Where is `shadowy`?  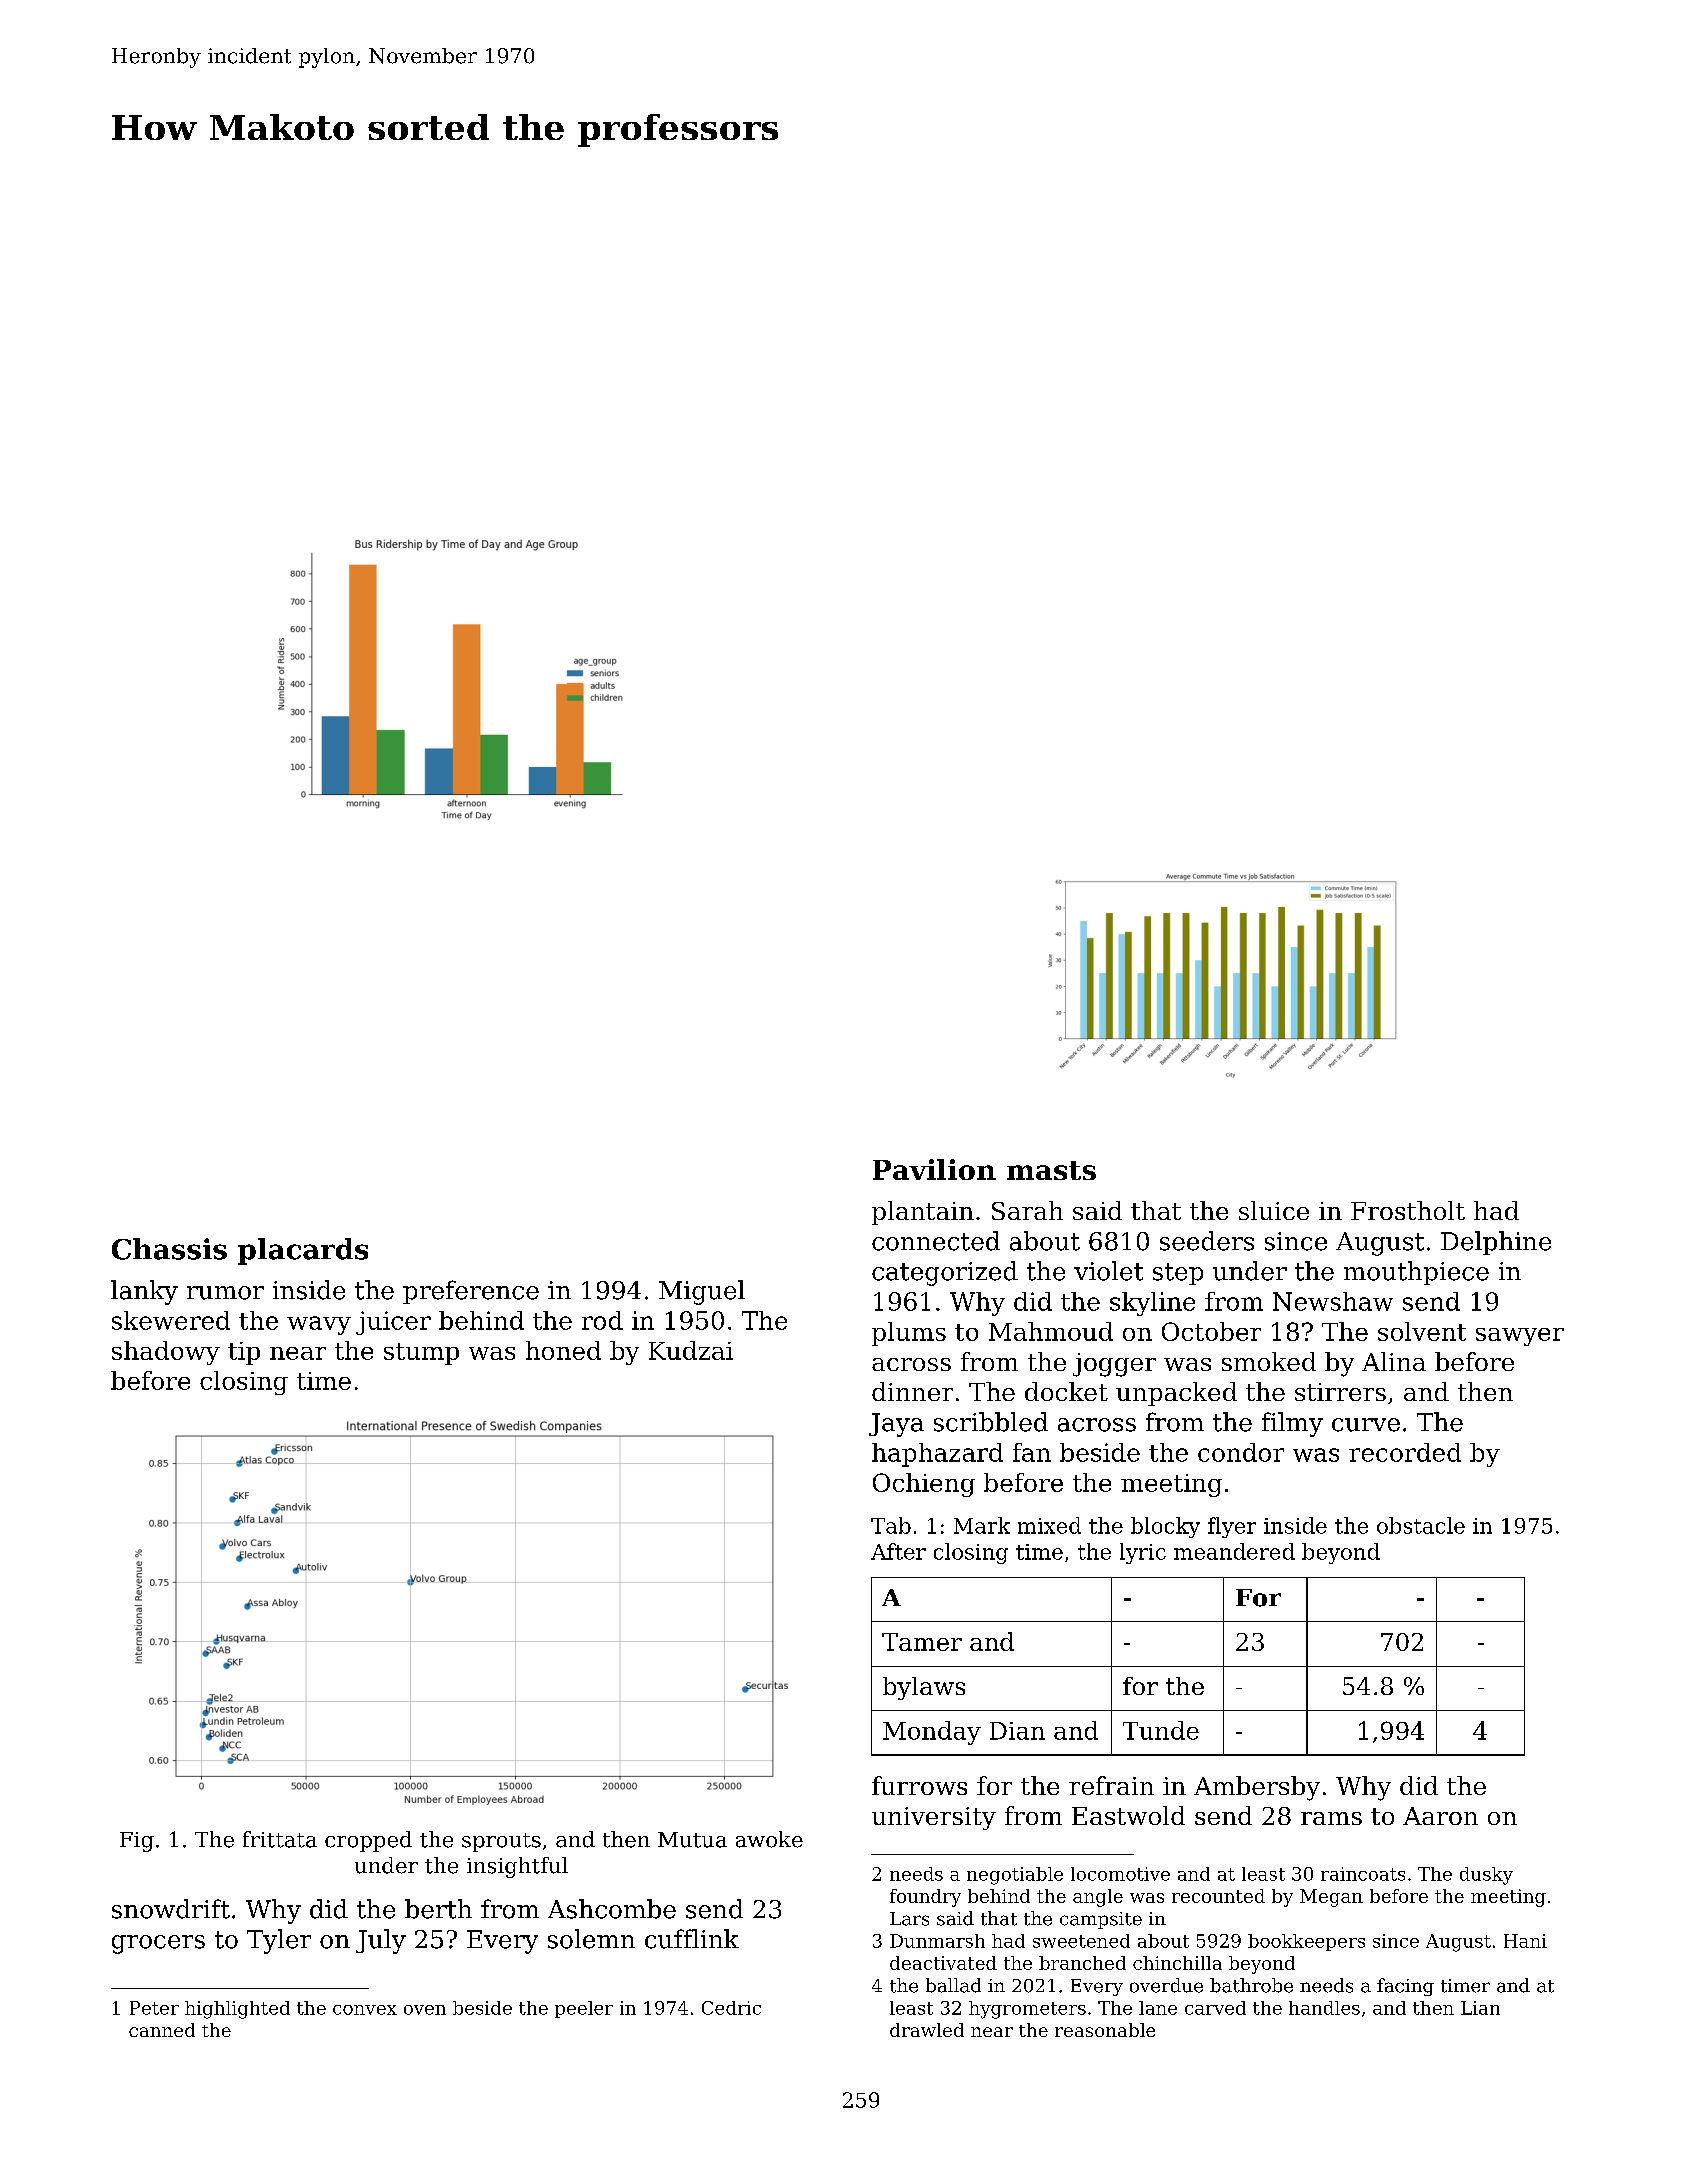 shadowy is located at coordinates (166, 1353).
